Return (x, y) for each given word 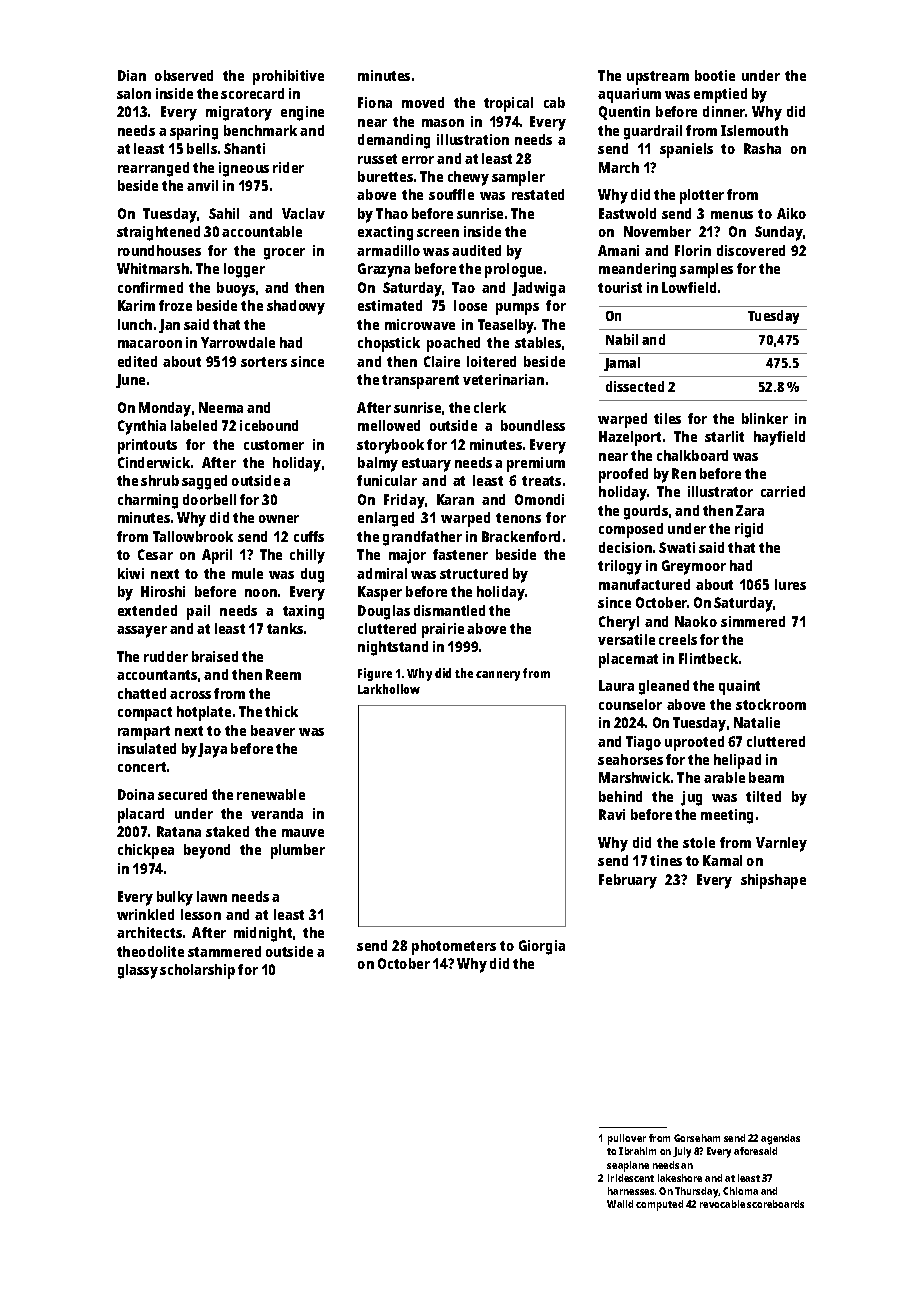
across (190, 695)
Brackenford (521, 536)
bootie (715, 75)
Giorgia (542, 947)
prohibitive (288, 77)
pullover (627, 1139)
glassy (138, 971)
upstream (658, 78)
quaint (739, 687)
